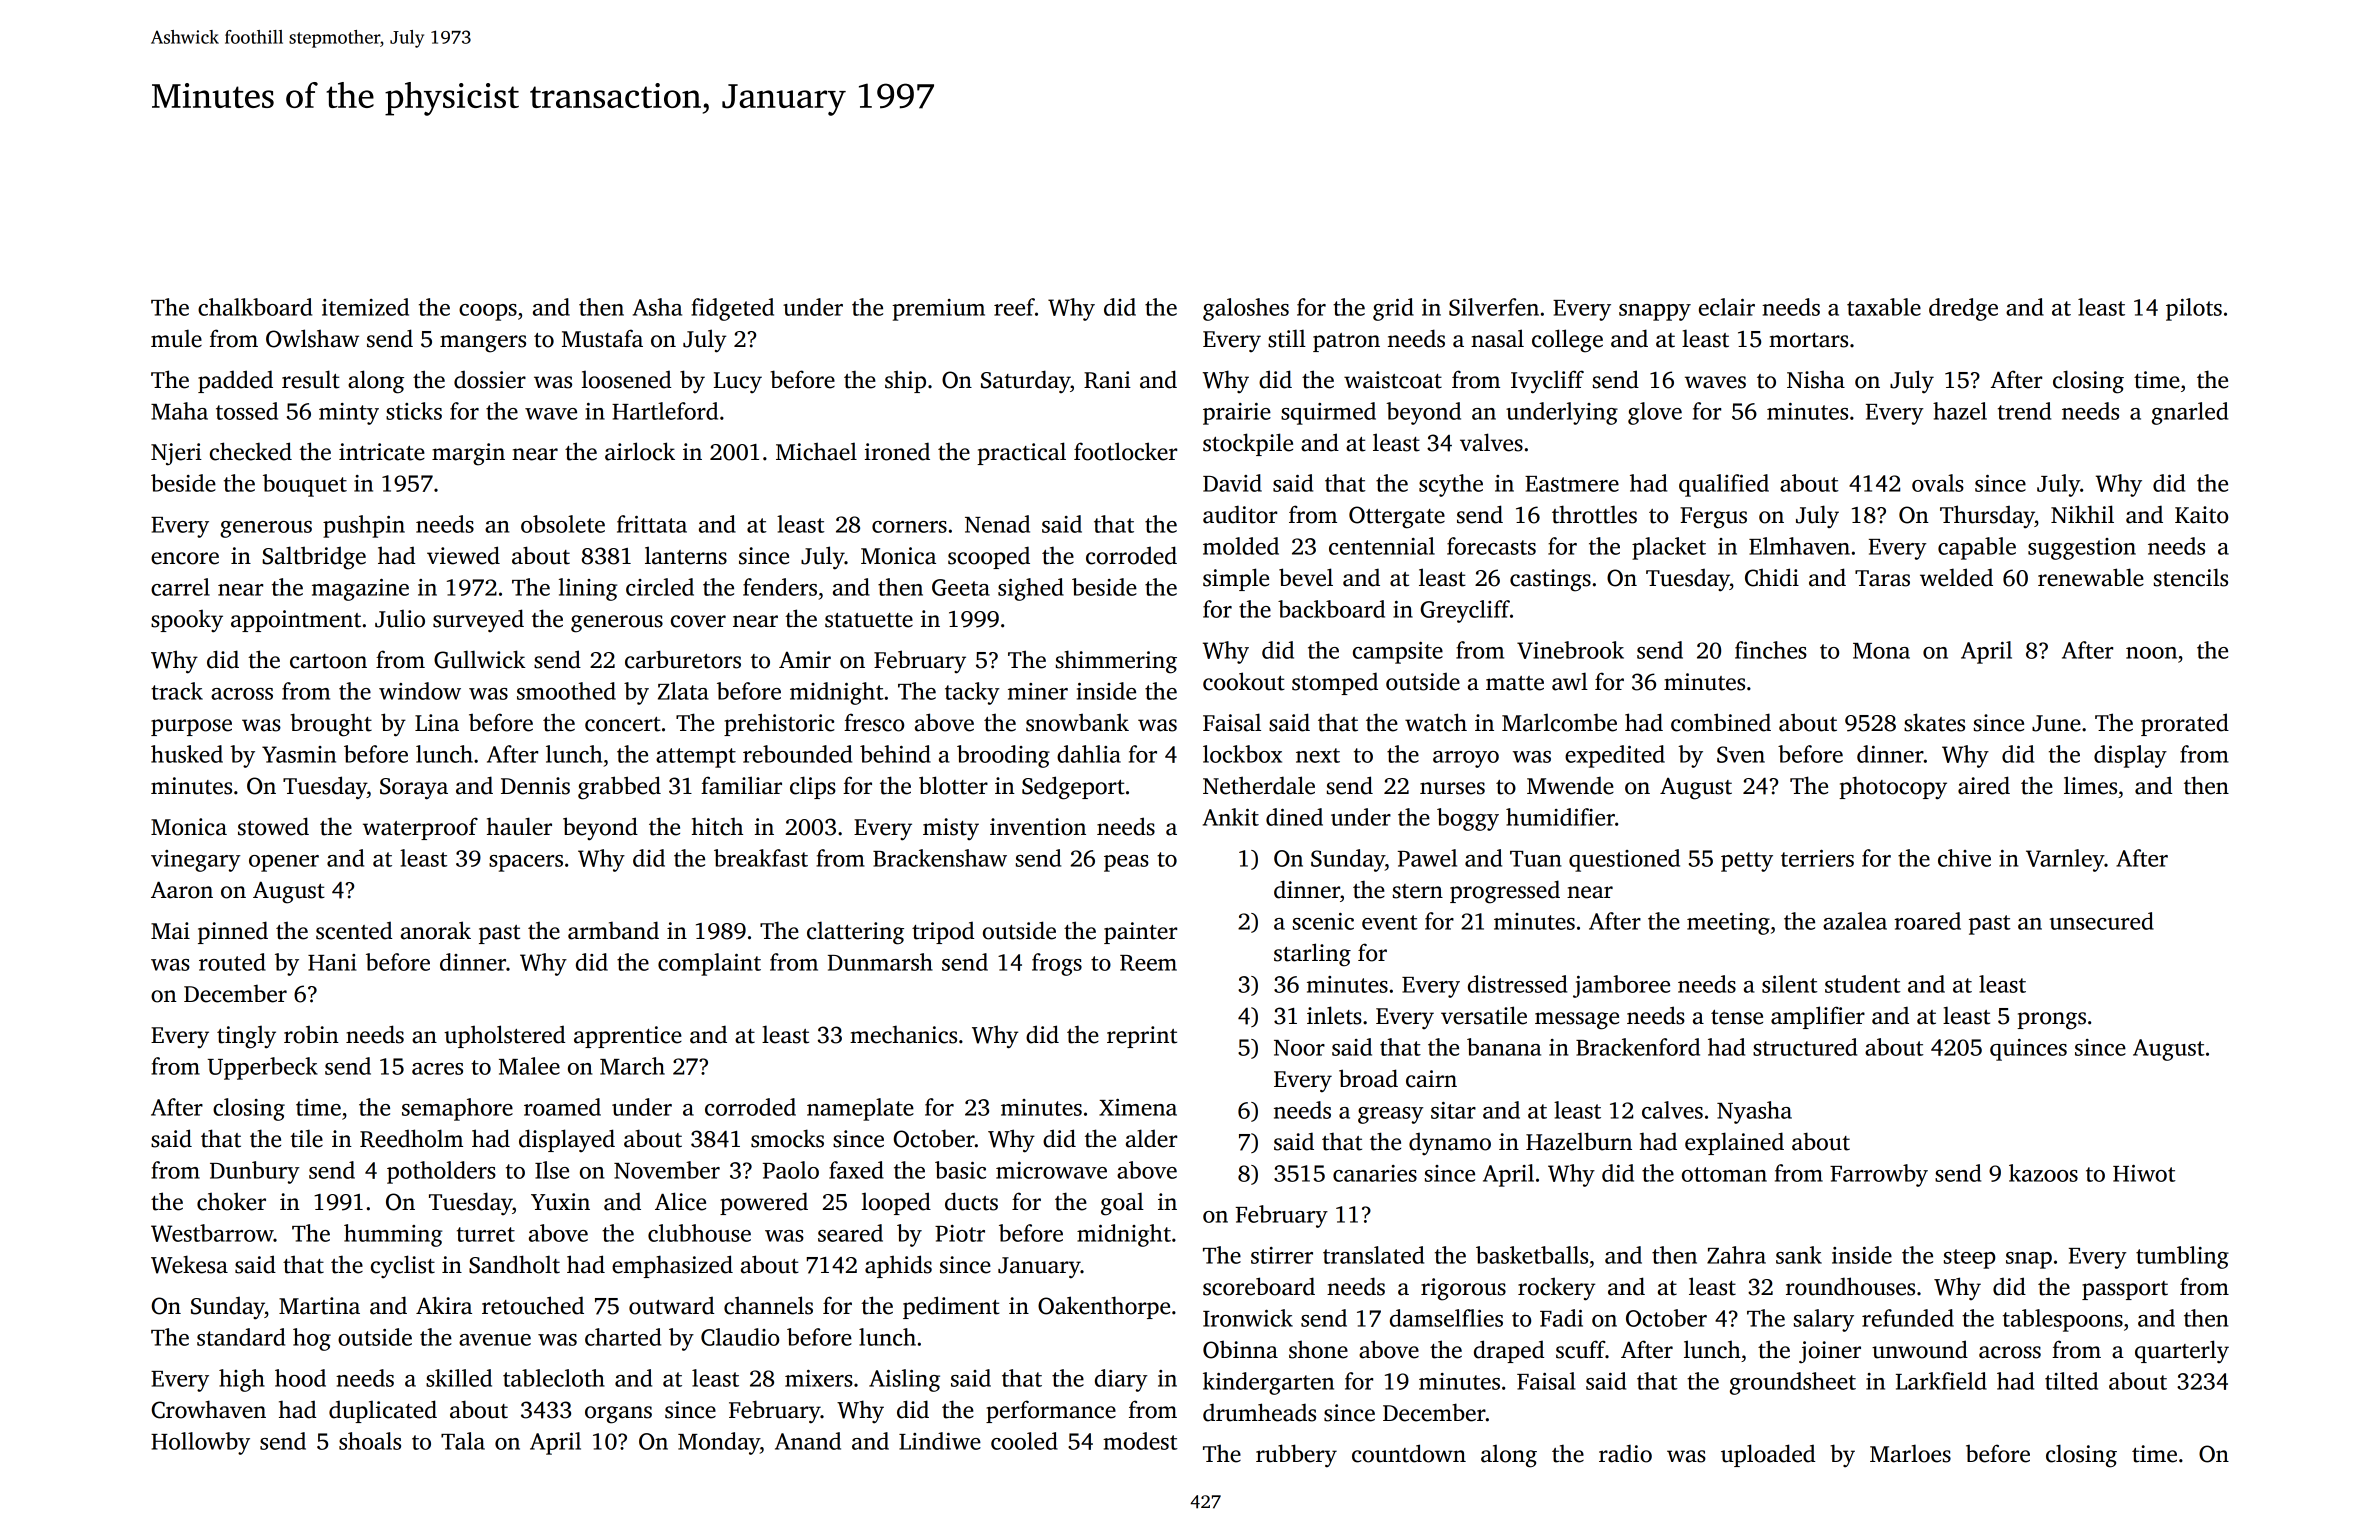 This page has width=2380, height=1540. I want to click on scythe, so click(1451, 485).
